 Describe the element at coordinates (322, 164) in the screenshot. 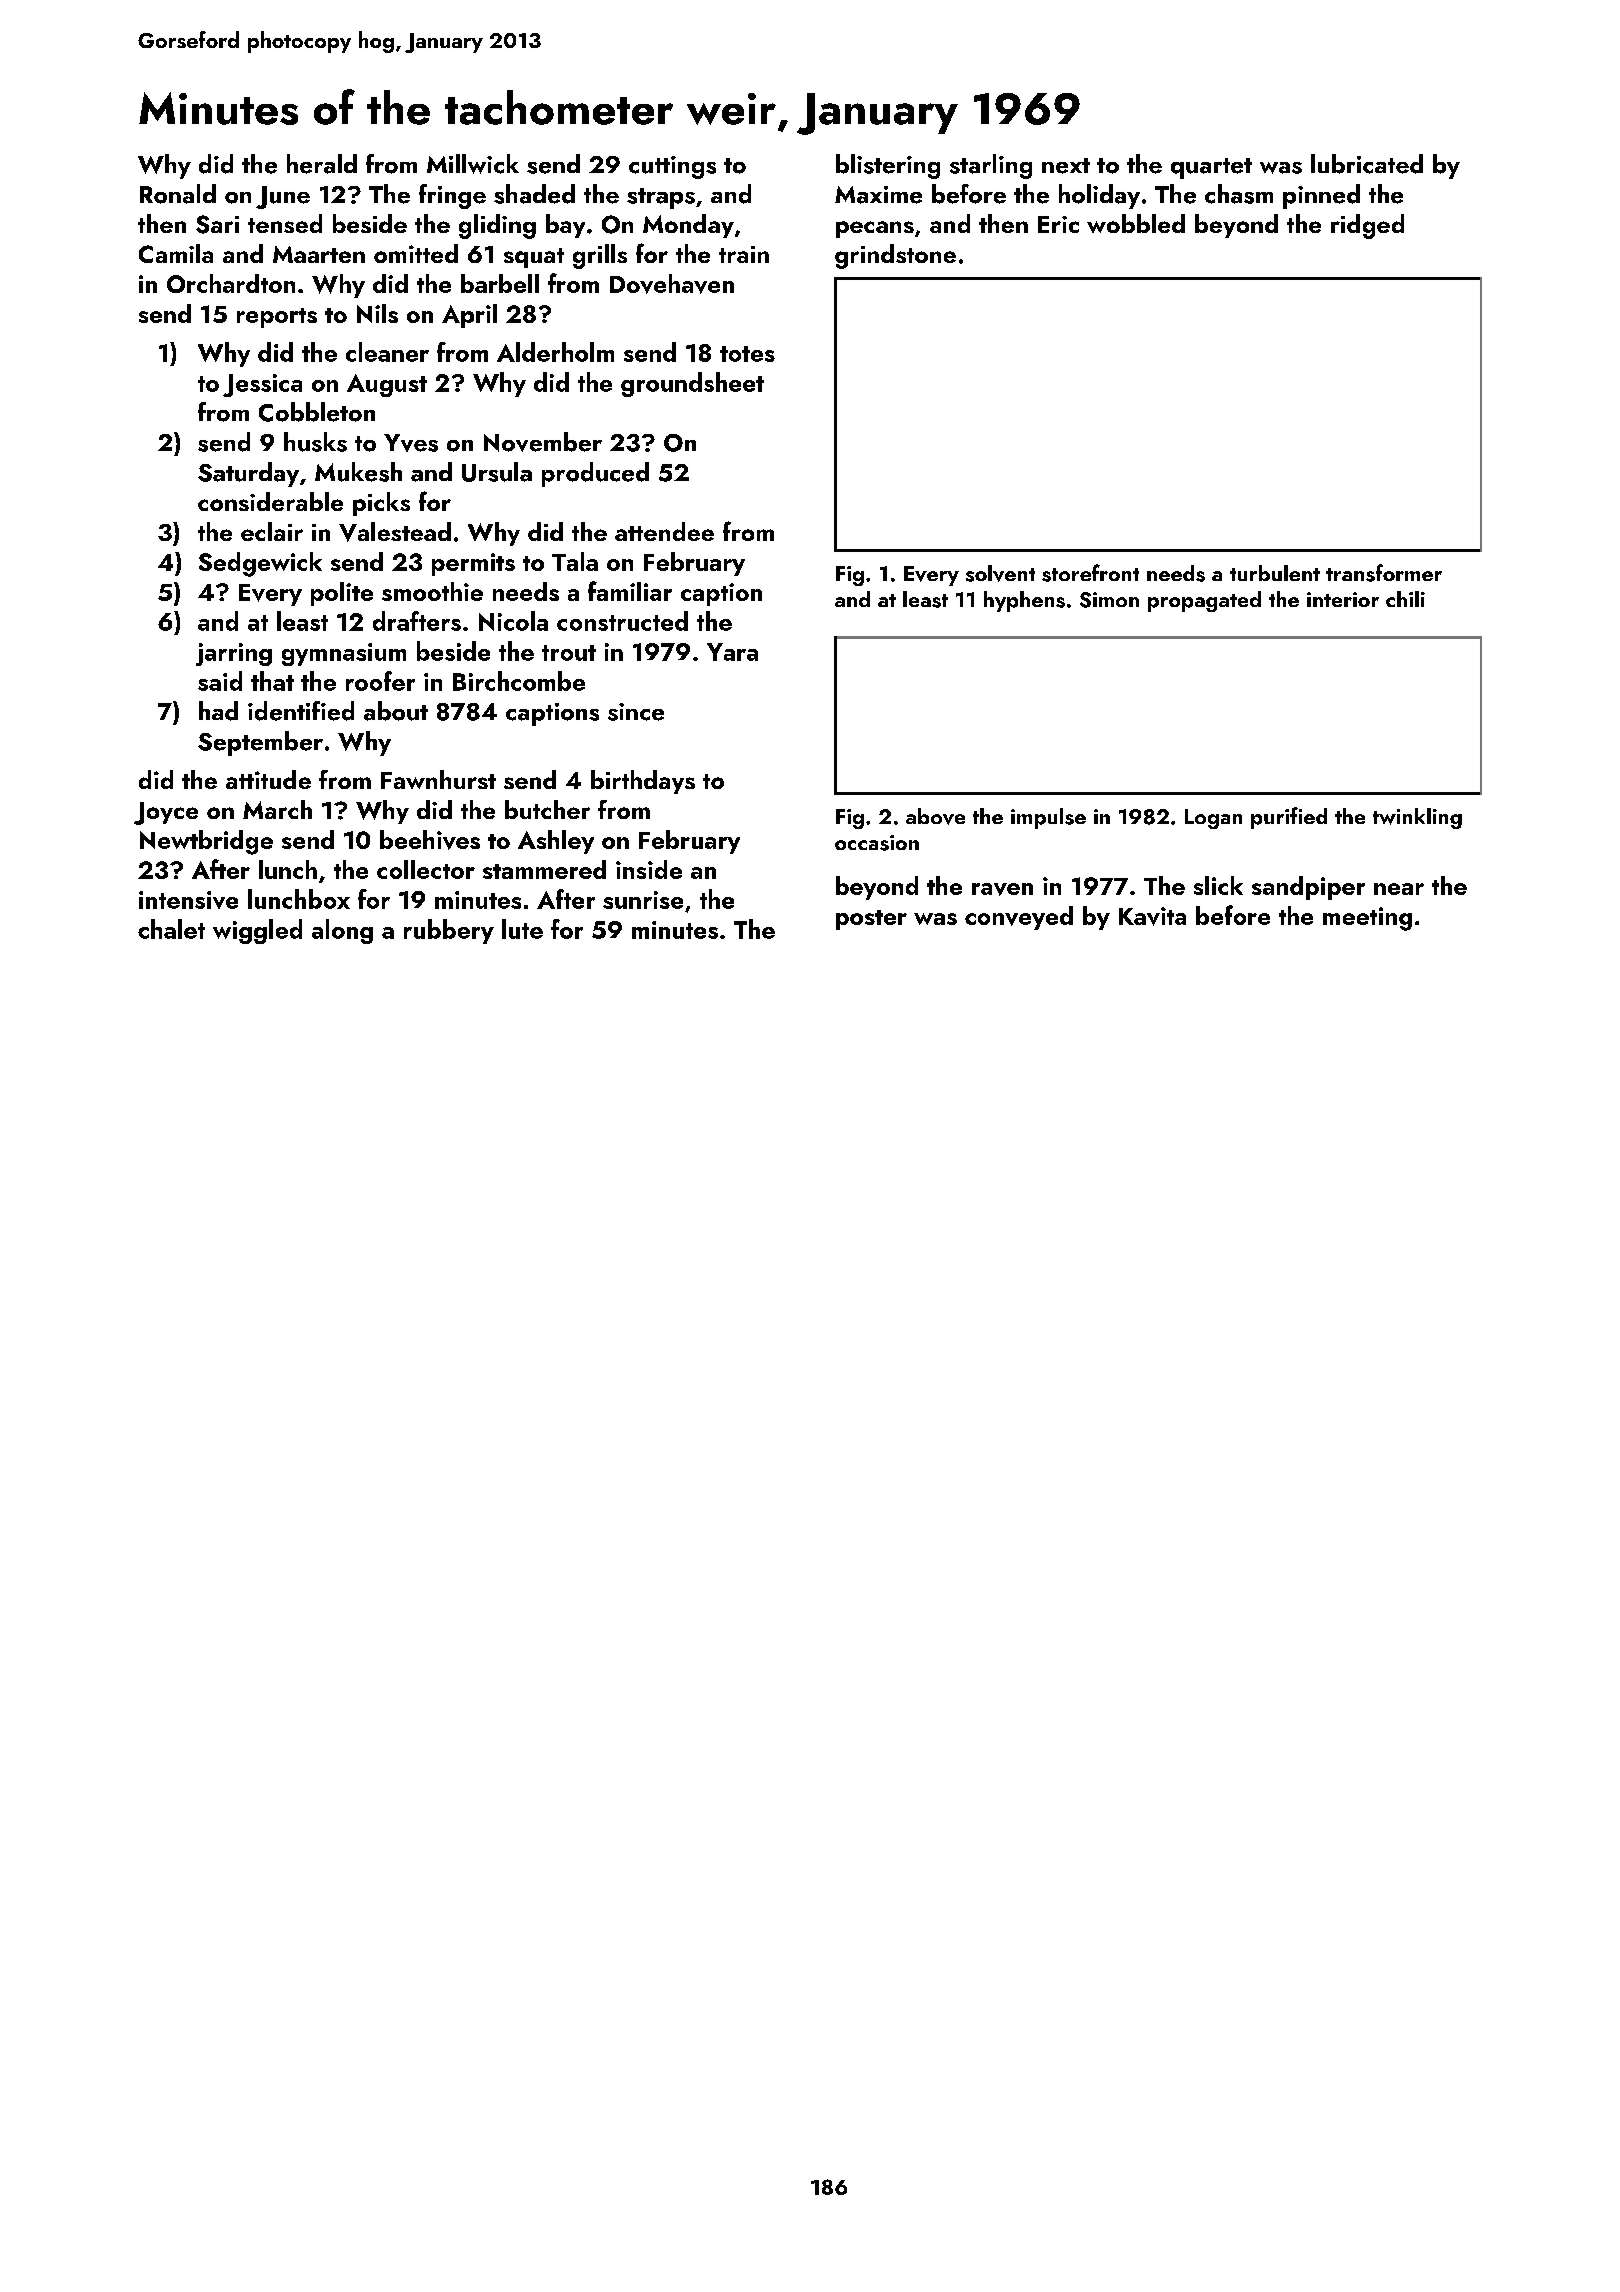

I see `herald` at that location.
